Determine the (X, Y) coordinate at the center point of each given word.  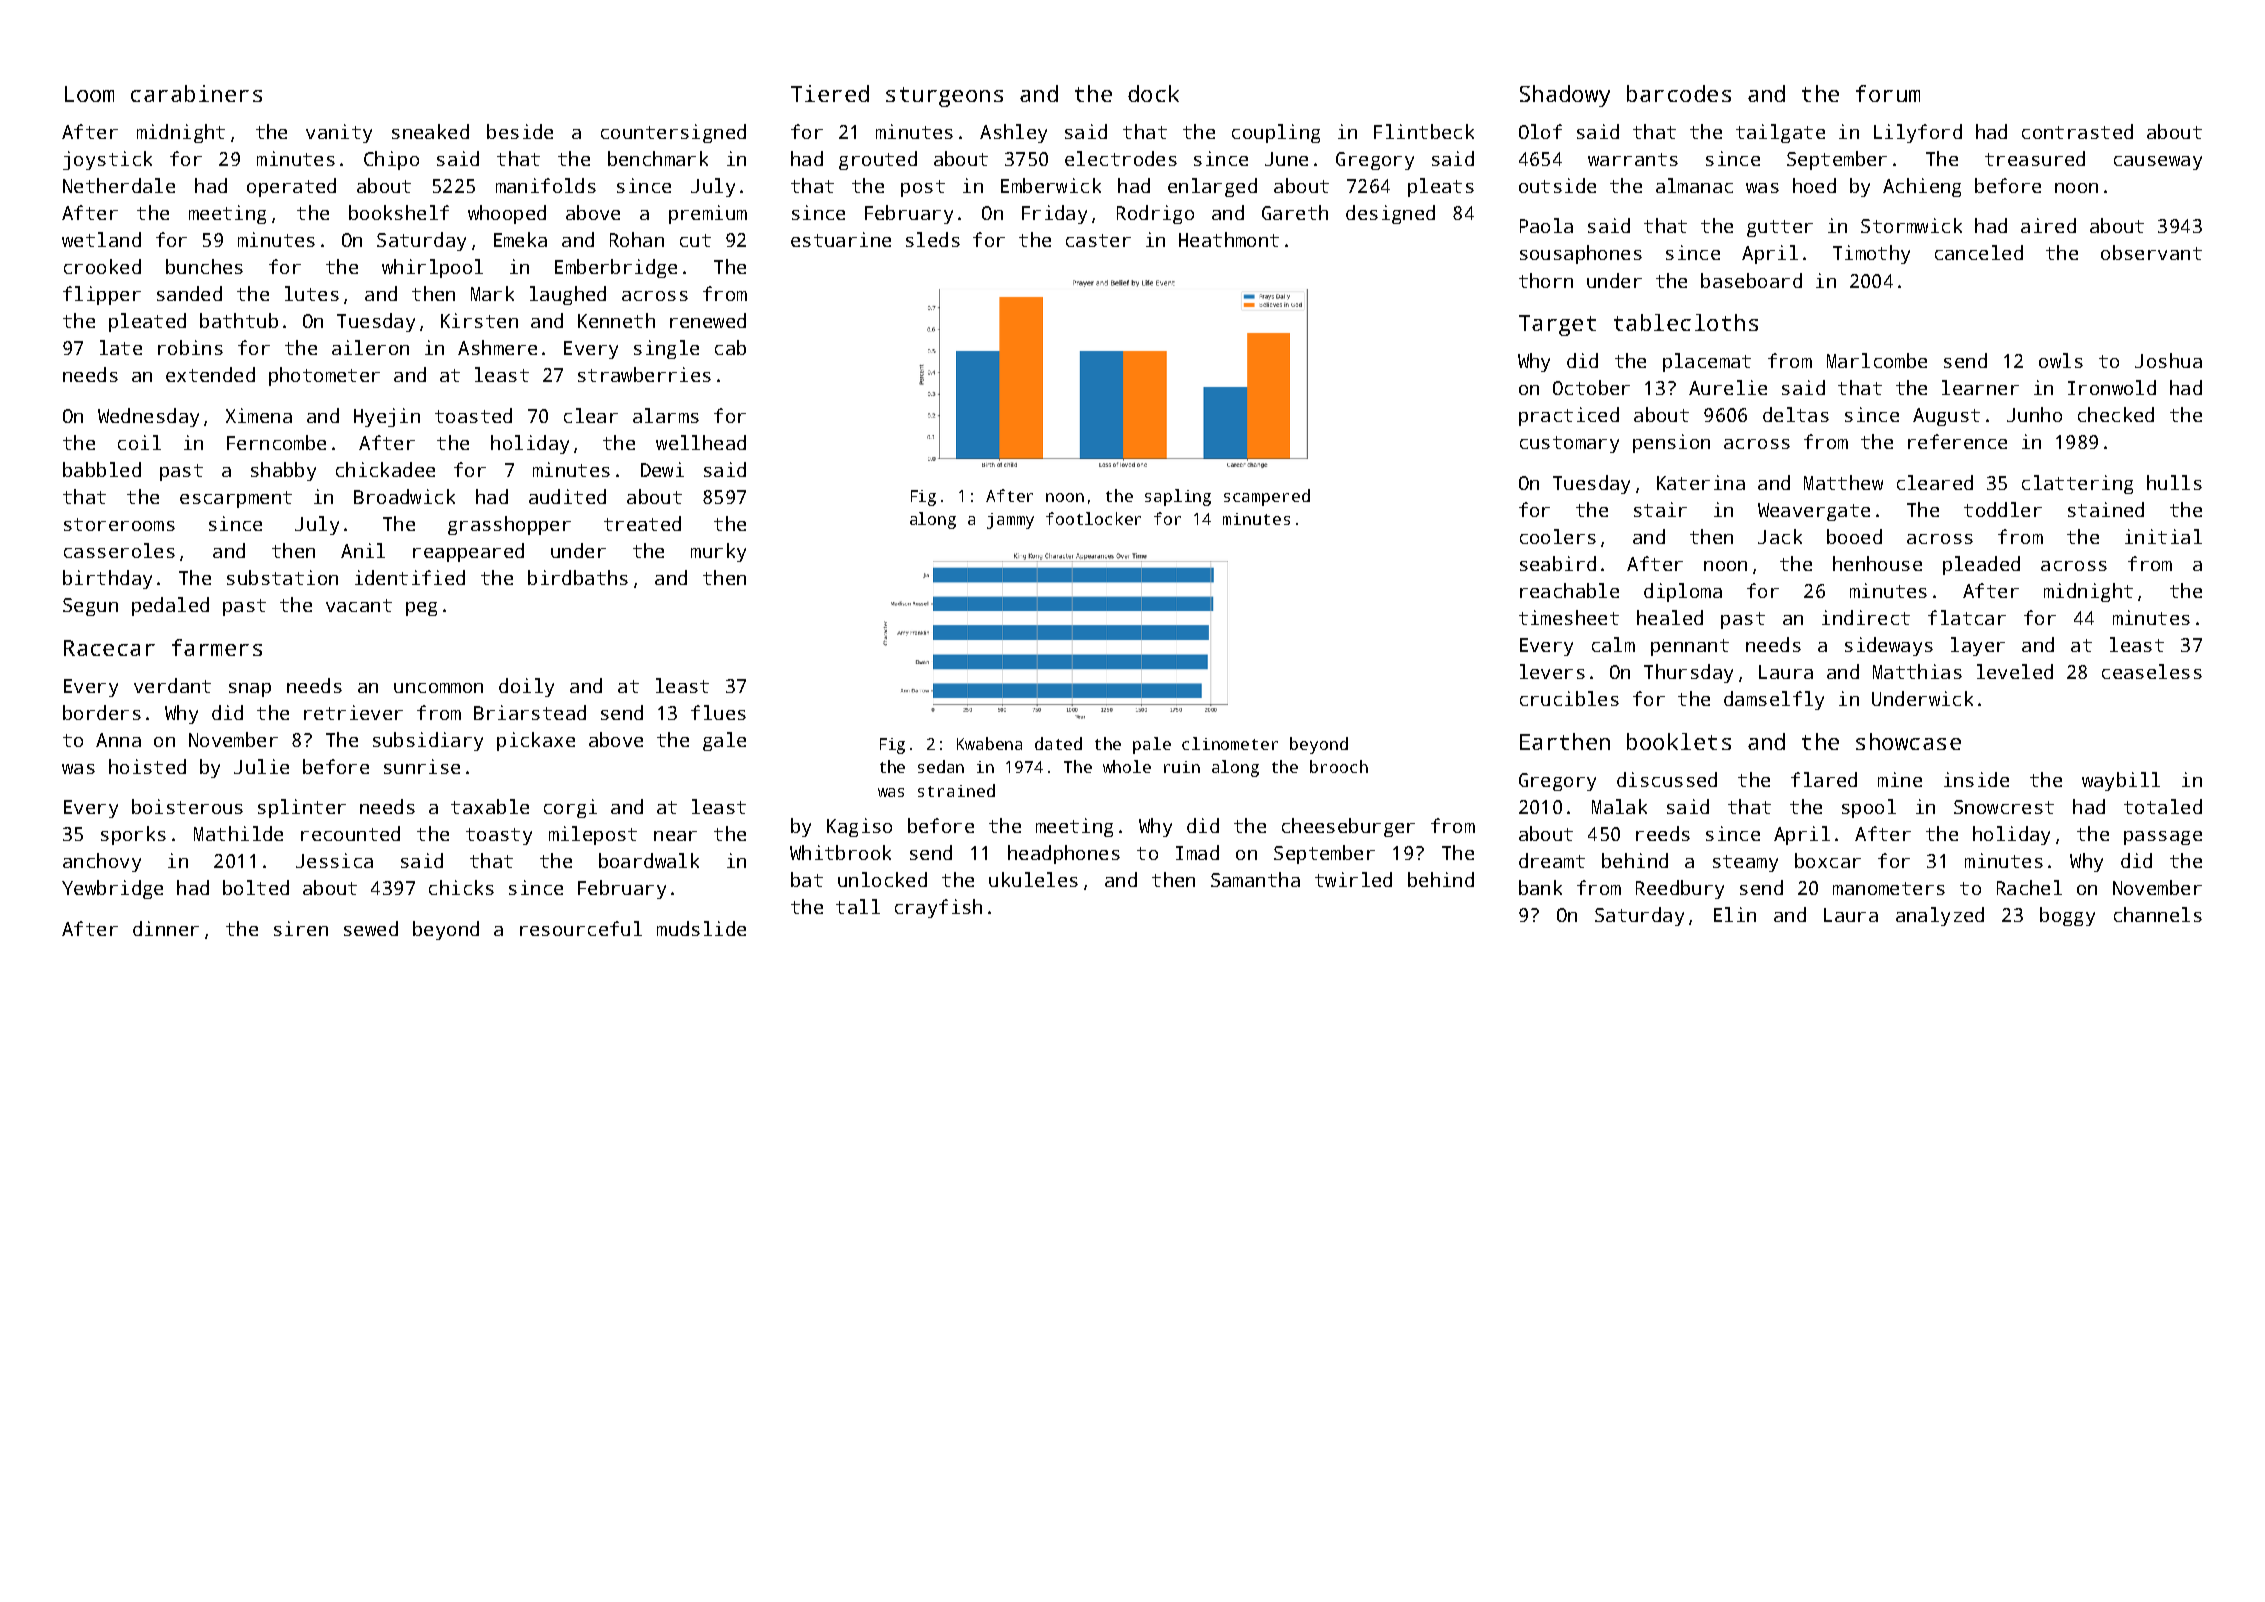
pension (1671, 443)
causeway (2158, 163)
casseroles (119, 550)
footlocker (1093, 518)
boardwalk (649, 860)
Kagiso (859, 827)
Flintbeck (1424, 131)
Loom (89, 94)
